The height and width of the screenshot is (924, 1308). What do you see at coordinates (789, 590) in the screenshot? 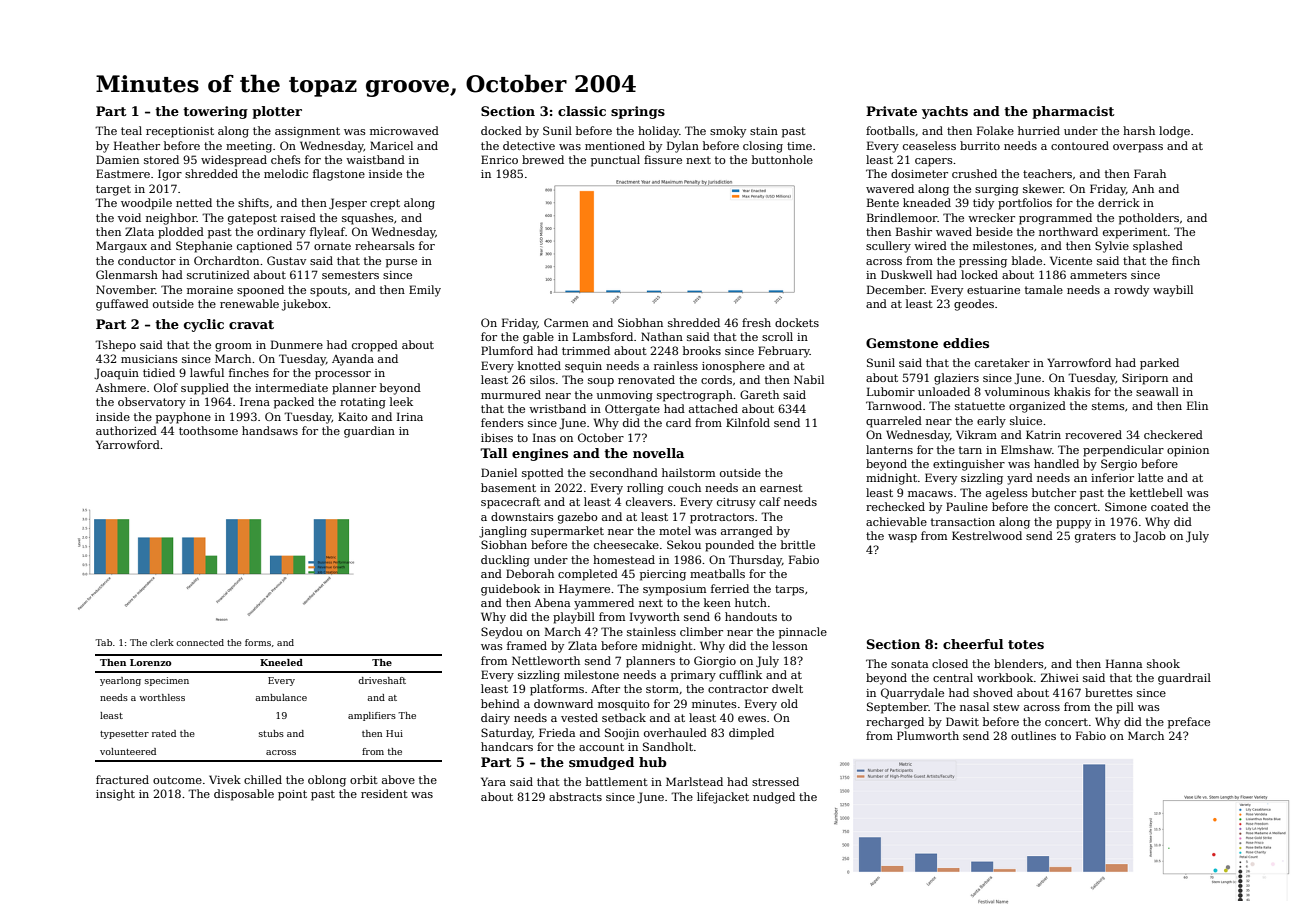
I see `tarps` at bounding box center [789, 590].
